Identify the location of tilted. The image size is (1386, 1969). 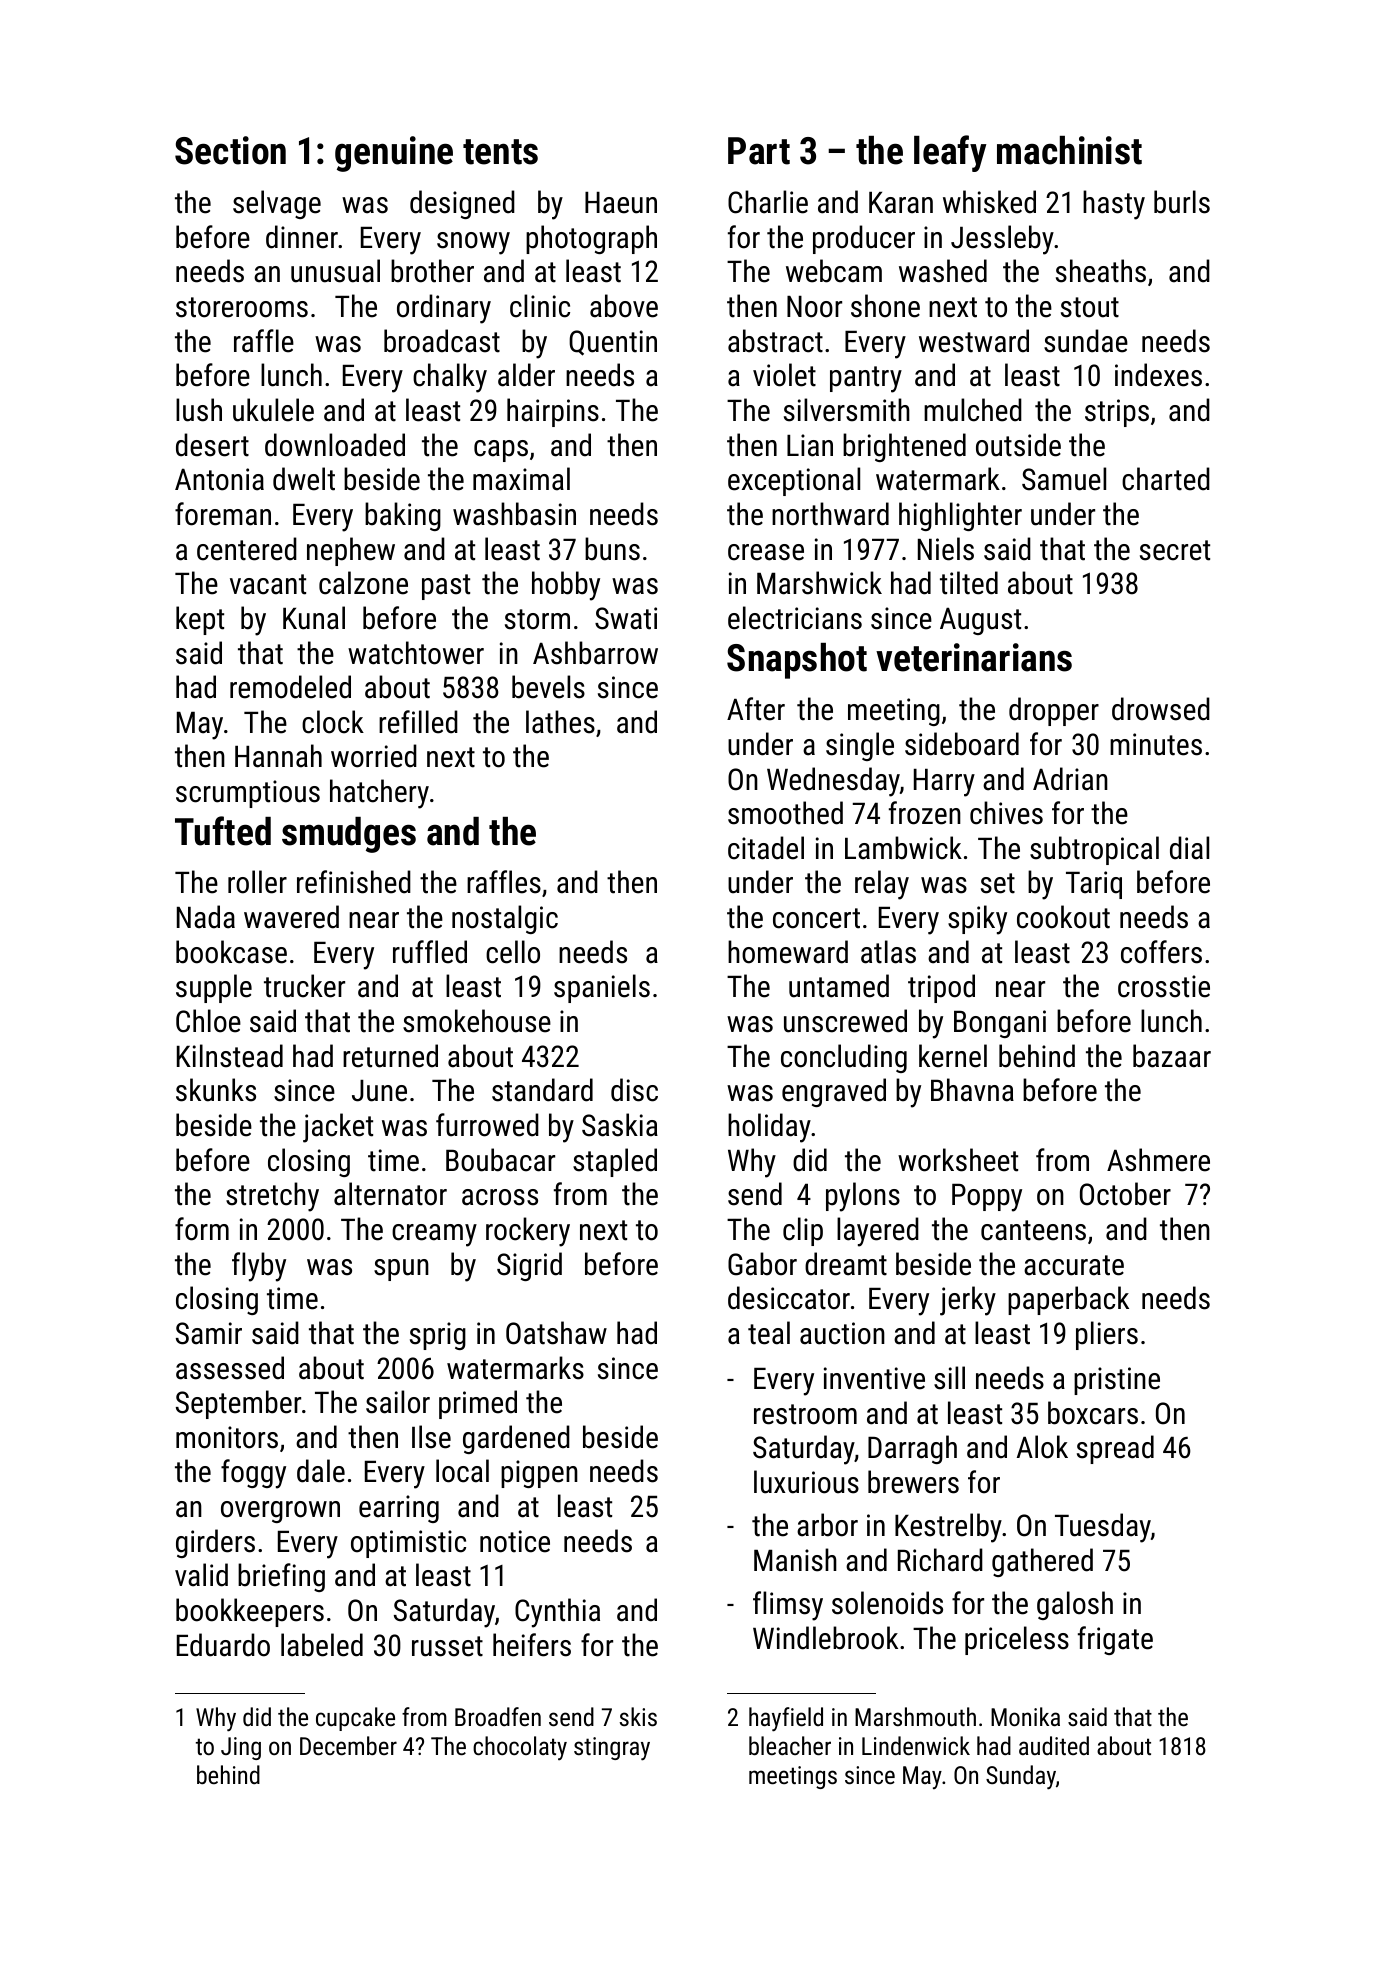
(969, 583).
